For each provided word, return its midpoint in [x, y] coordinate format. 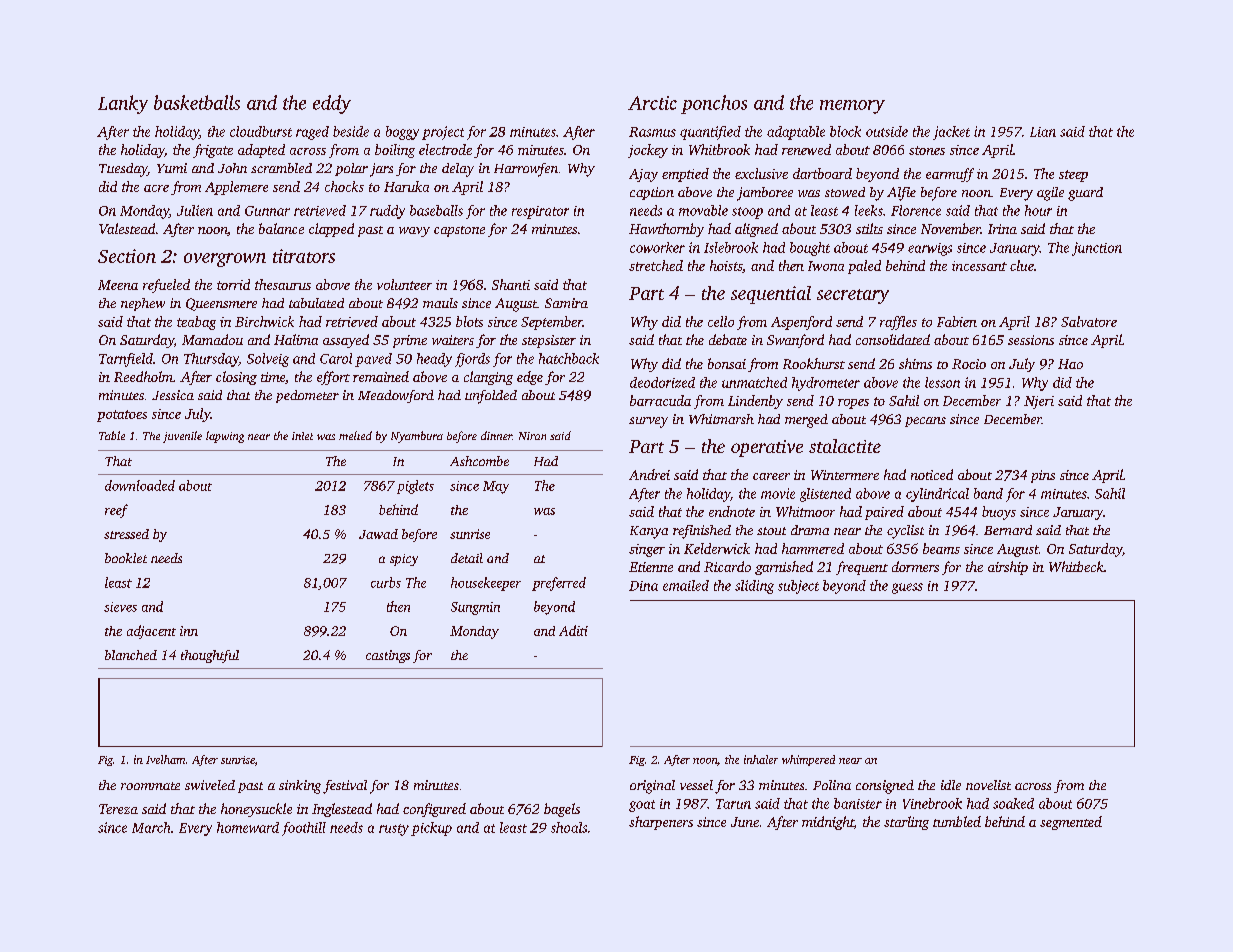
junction [1097, 249]
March [151, 827]
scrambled [281, 168]
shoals [569, 827]
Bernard [1008, 530]
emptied [685, 175]
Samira [566, 303]
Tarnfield [126, 360]
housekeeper [486, 584]
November [951, 228]
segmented [1071, 823]
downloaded [140, 485]
